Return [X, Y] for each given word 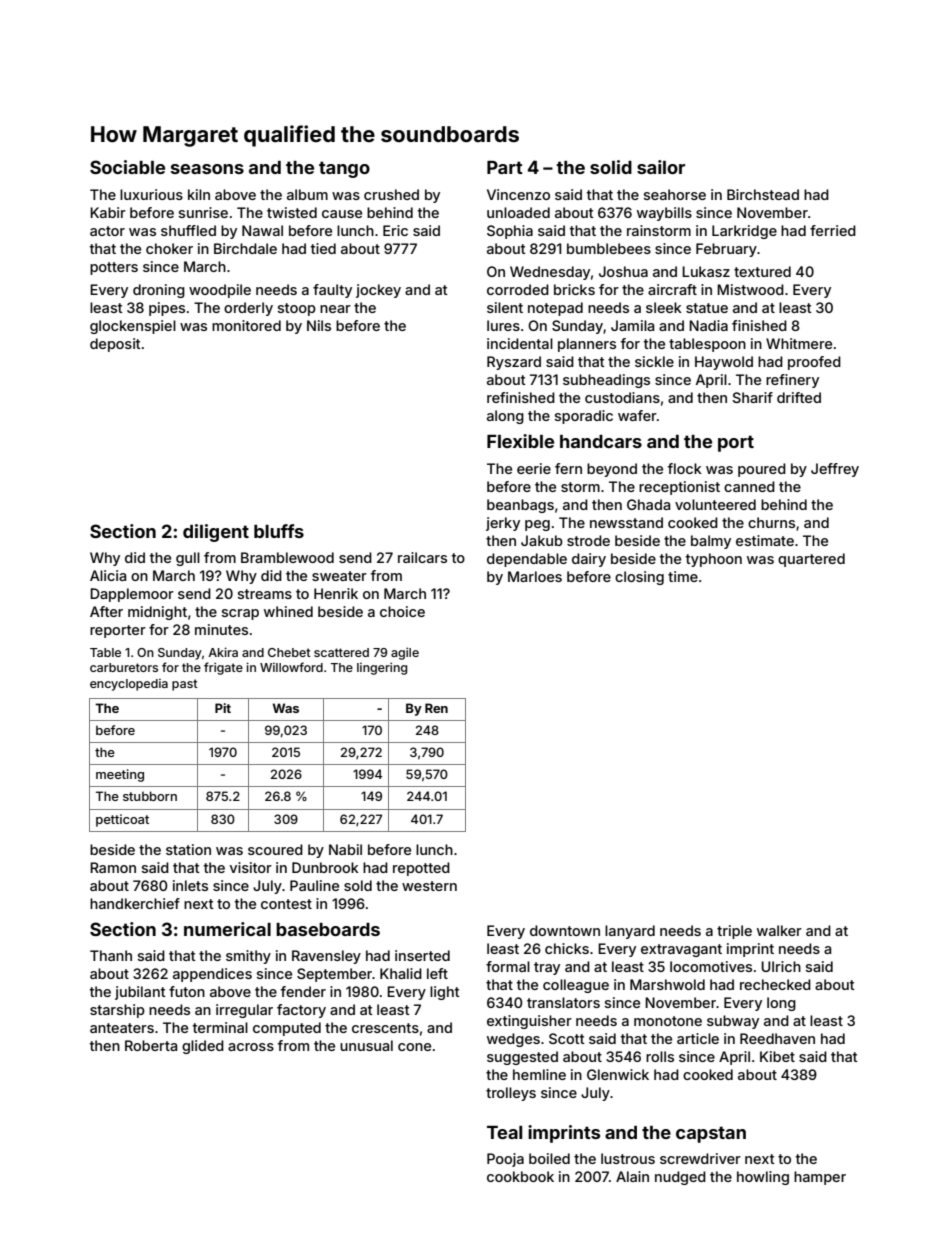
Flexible [520, 441]
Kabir [108, 212]
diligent [216, 533]
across [251, 1047]
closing [639, 578]
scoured [275, 849]
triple [734, 932]
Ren [436, 708]
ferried [833, 230]
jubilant [140, 993]
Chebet [289, 652]
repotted [421, 869]
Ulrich [781, 966]
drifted [799, 397]
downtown [565, 930]
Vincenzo [518, 194]
